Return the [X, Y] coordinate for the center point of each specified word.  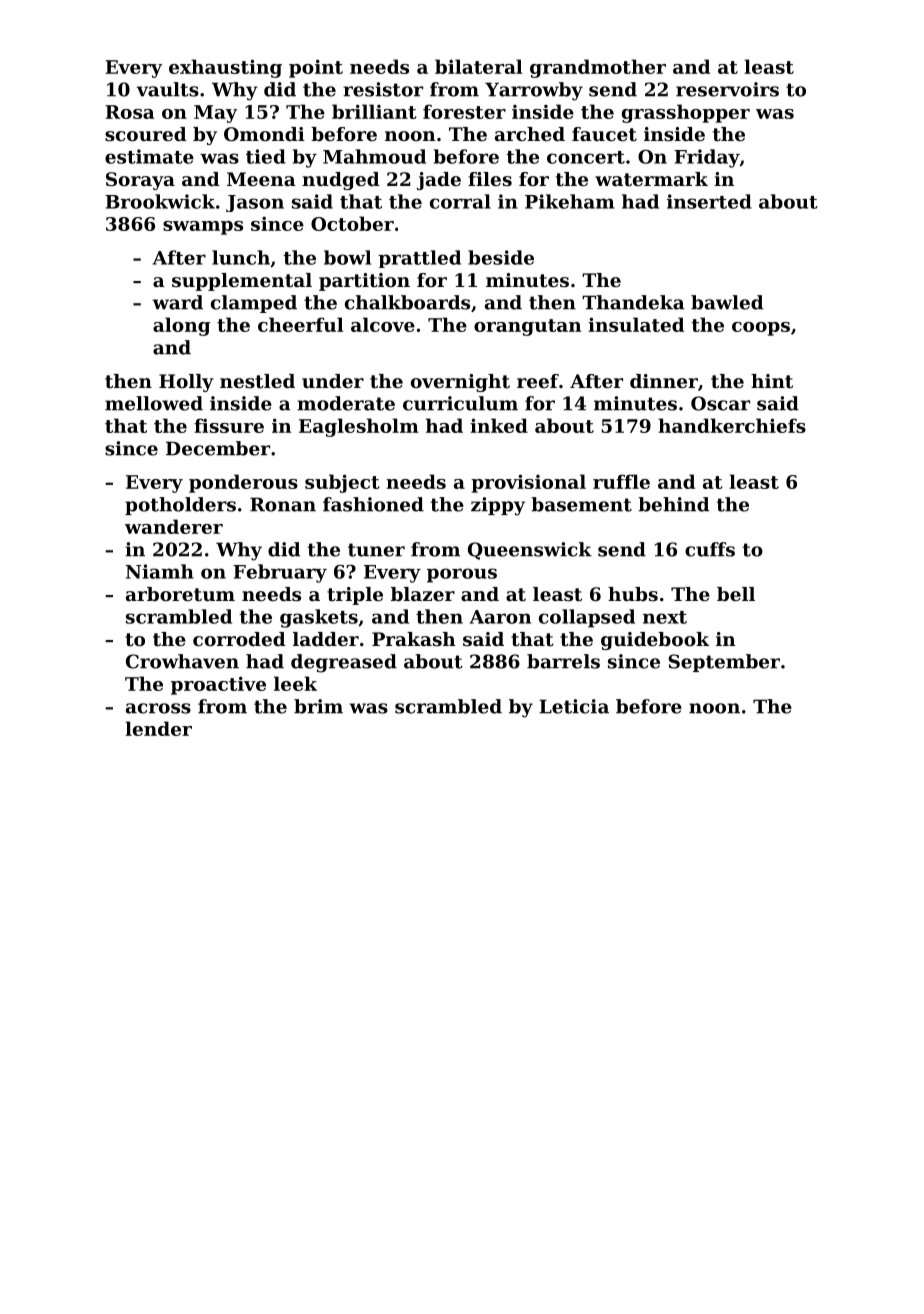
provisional [528, 483]
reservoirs [727, 89]
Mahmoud [374, 156]
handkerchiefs [732, 425]
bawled [727, 302]
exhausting [225, 68]
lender [158, 728]
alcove [383, 324]
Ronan [283, 504]
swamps [203, 228]
